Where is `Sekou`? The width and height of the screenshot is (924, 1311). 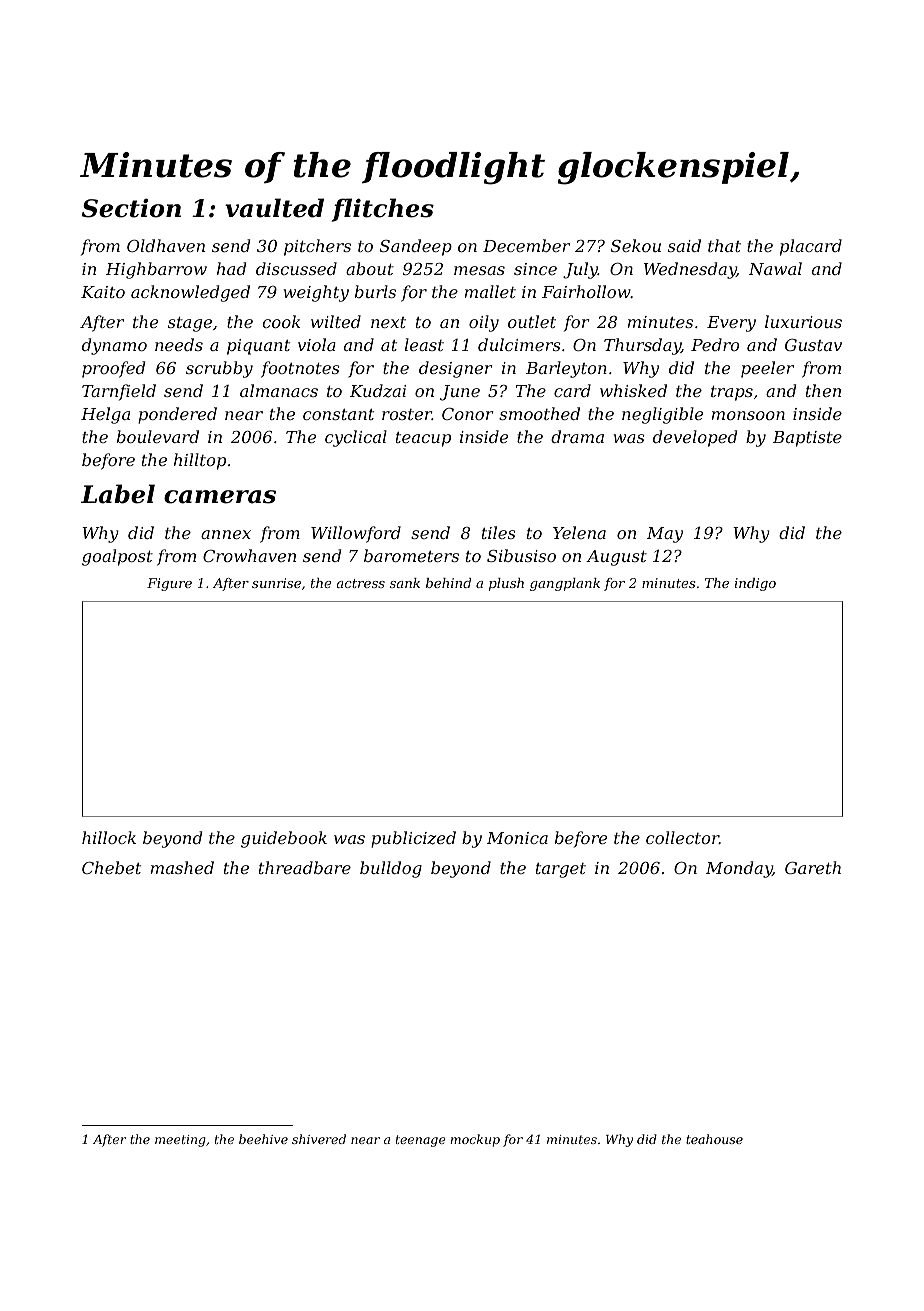
Sekou is located at coordinates (636, 245).
